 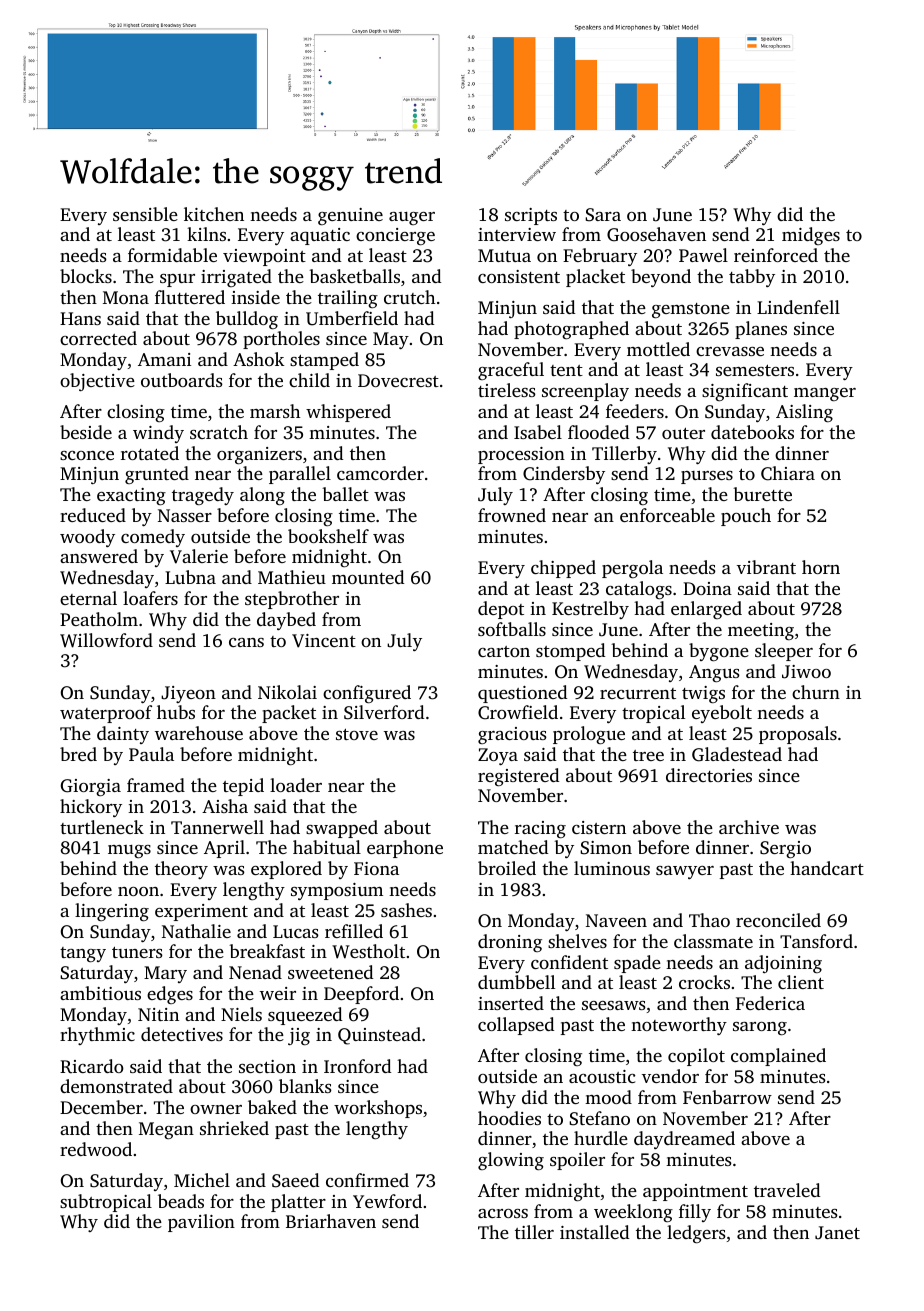 I want to click on Jiwoo, so click(x=806, y=672).
